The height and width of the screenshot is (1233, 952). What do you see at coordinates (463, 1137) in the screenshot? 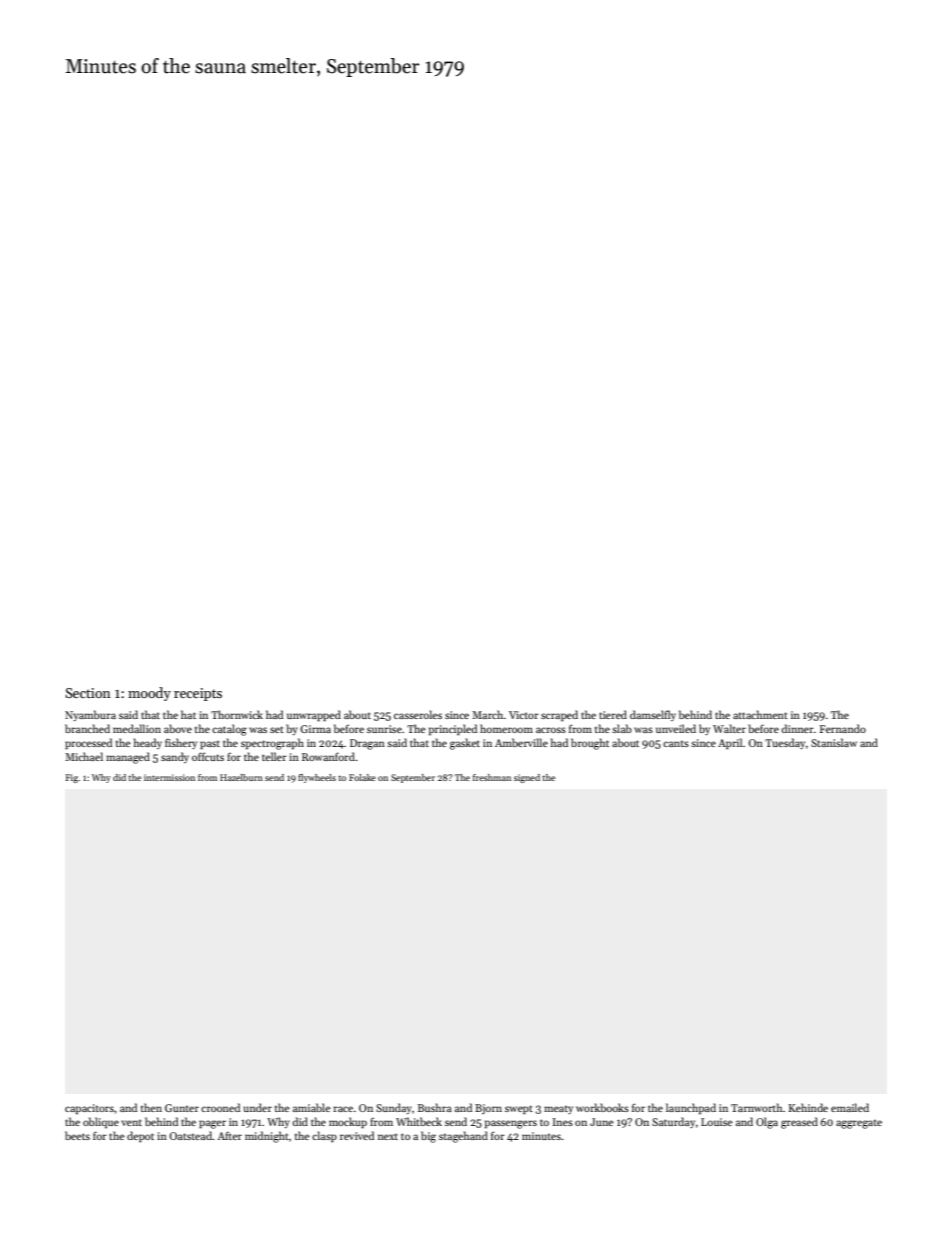
I see `stagehand` at bounding box center [463, 1137].
